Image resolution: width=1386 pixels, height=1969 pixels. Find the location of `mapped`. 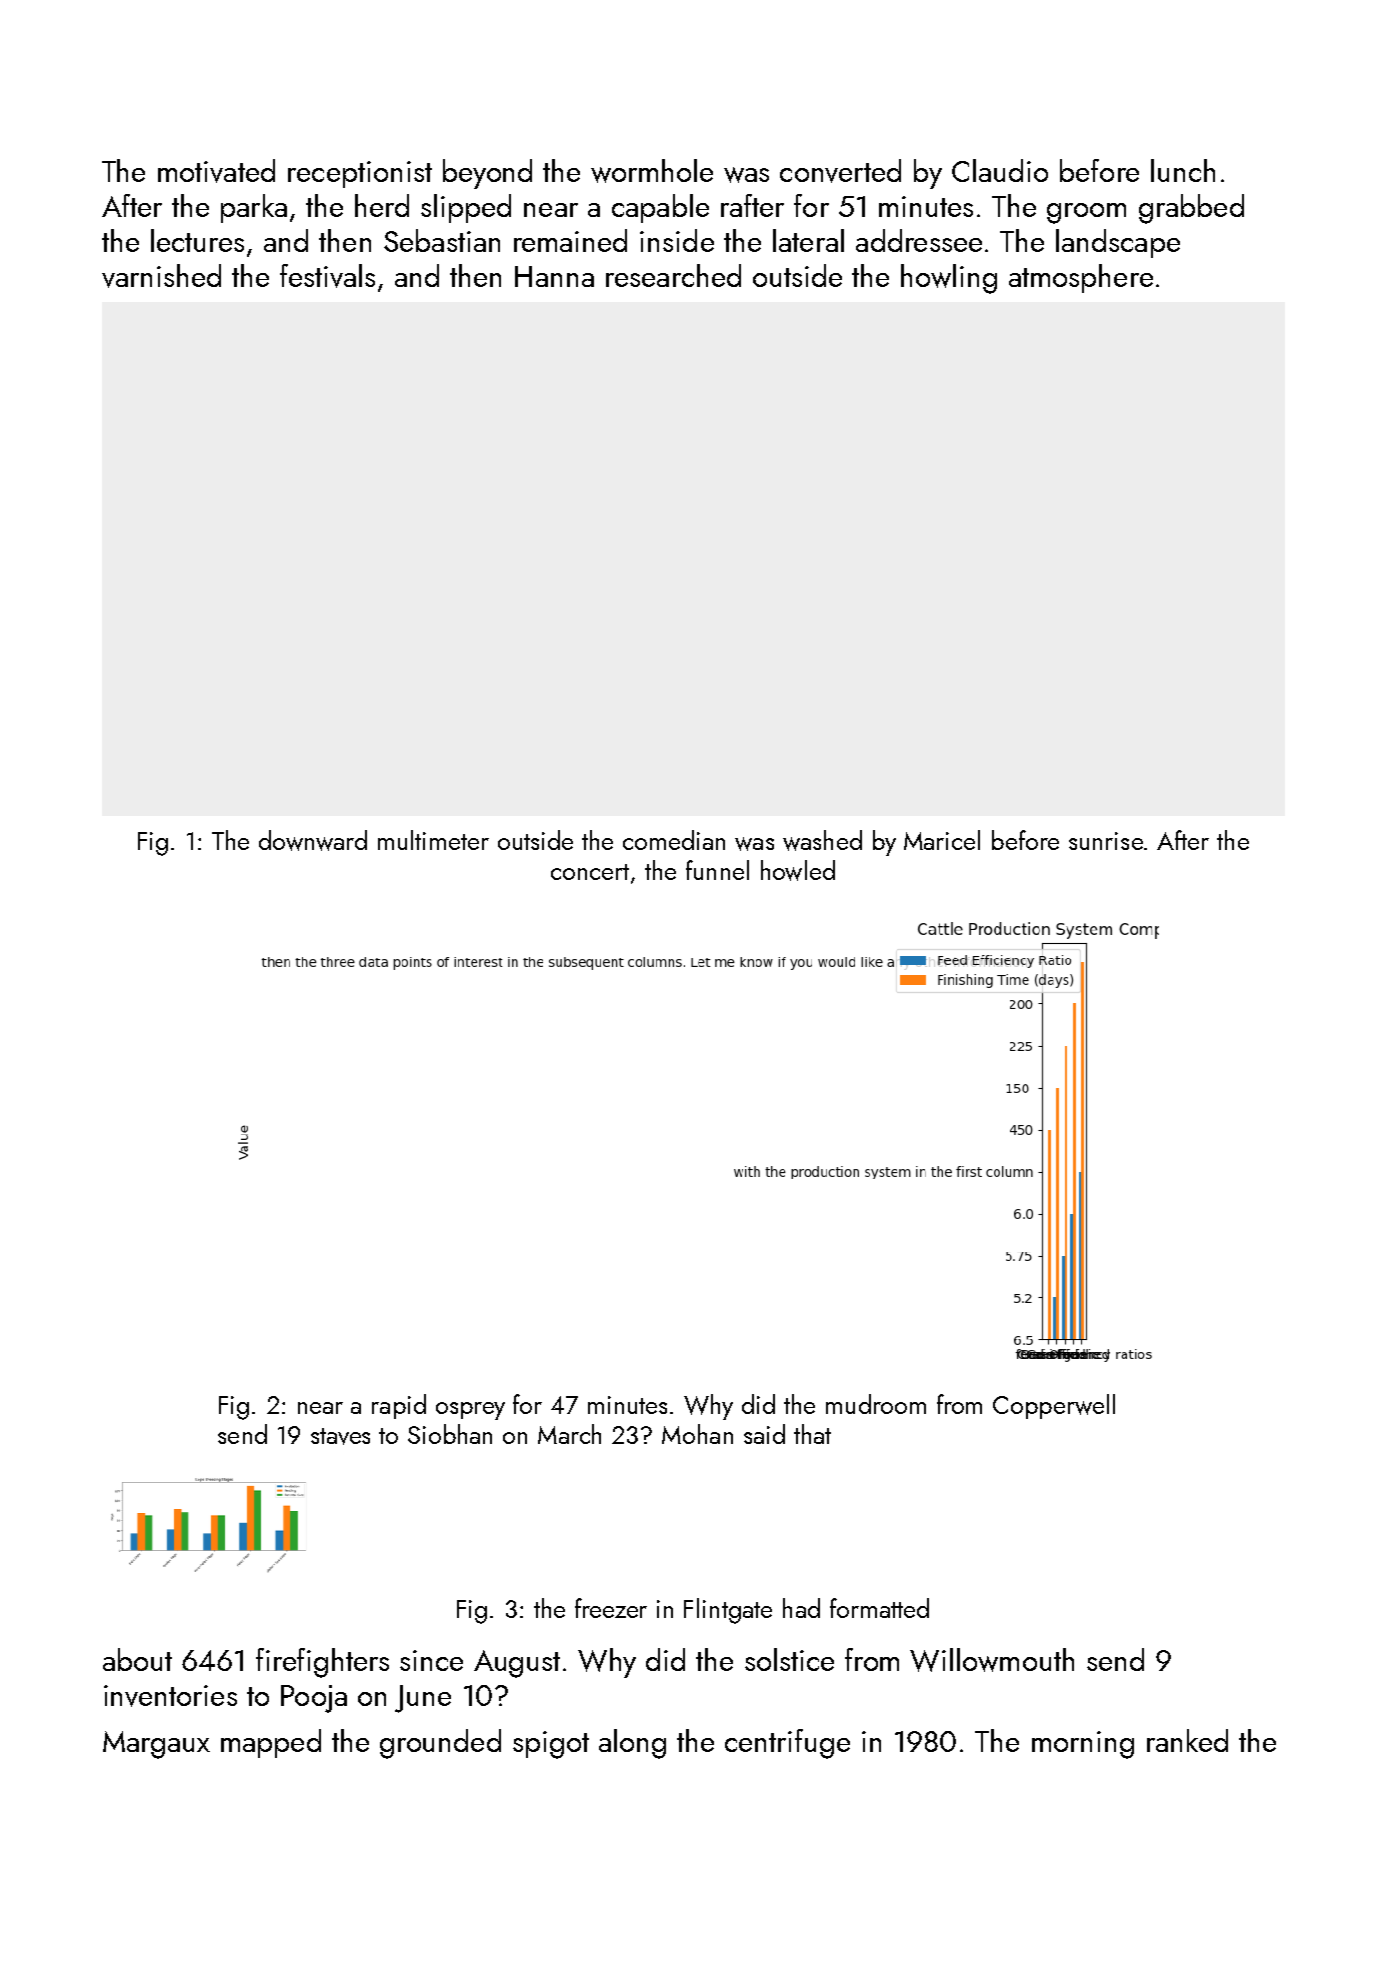

mapped is located at coordinates (271, 1743).
